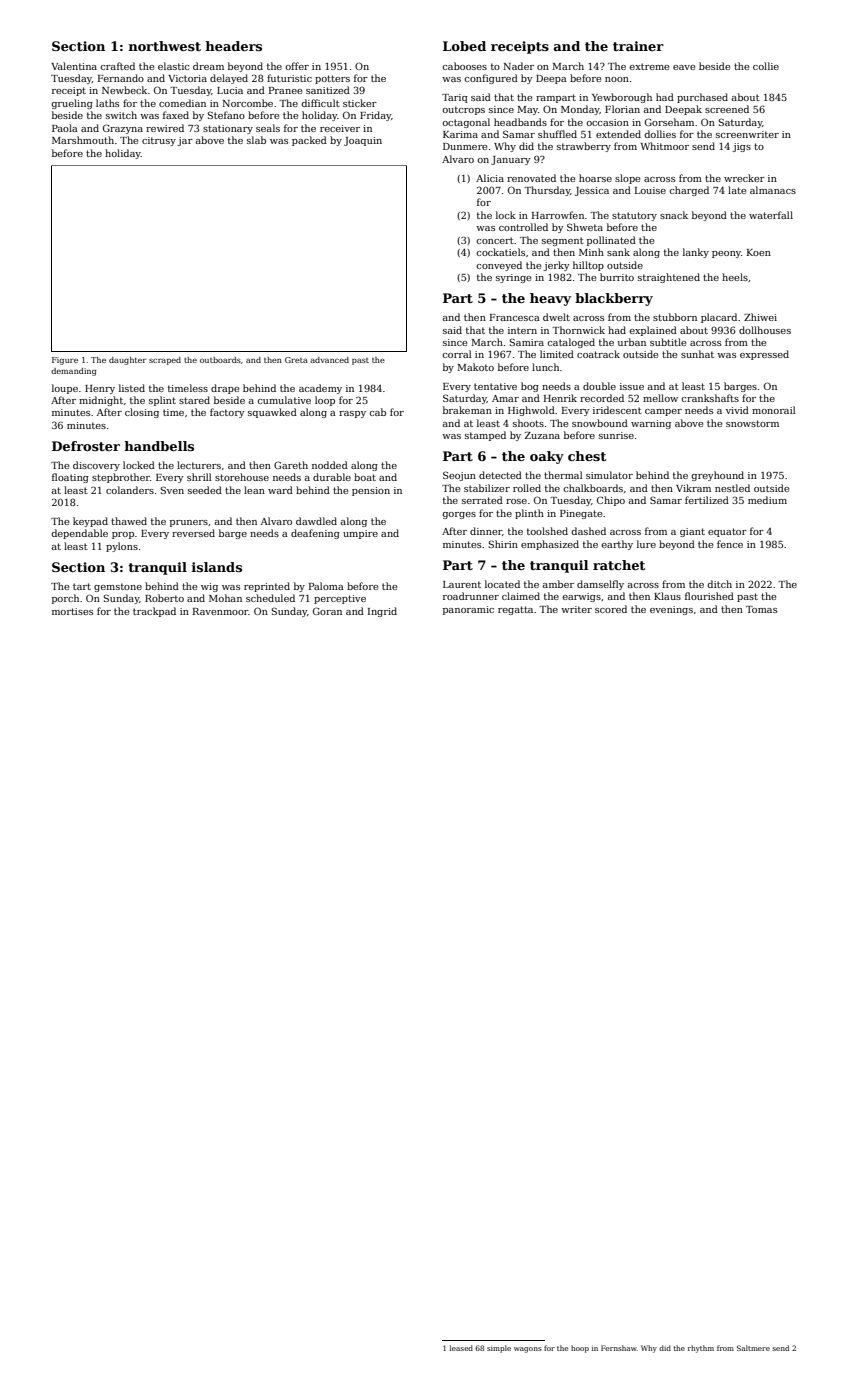  Describe the element at coordinates (164, 46) in the screenshot. I see `northwest` at that location.
